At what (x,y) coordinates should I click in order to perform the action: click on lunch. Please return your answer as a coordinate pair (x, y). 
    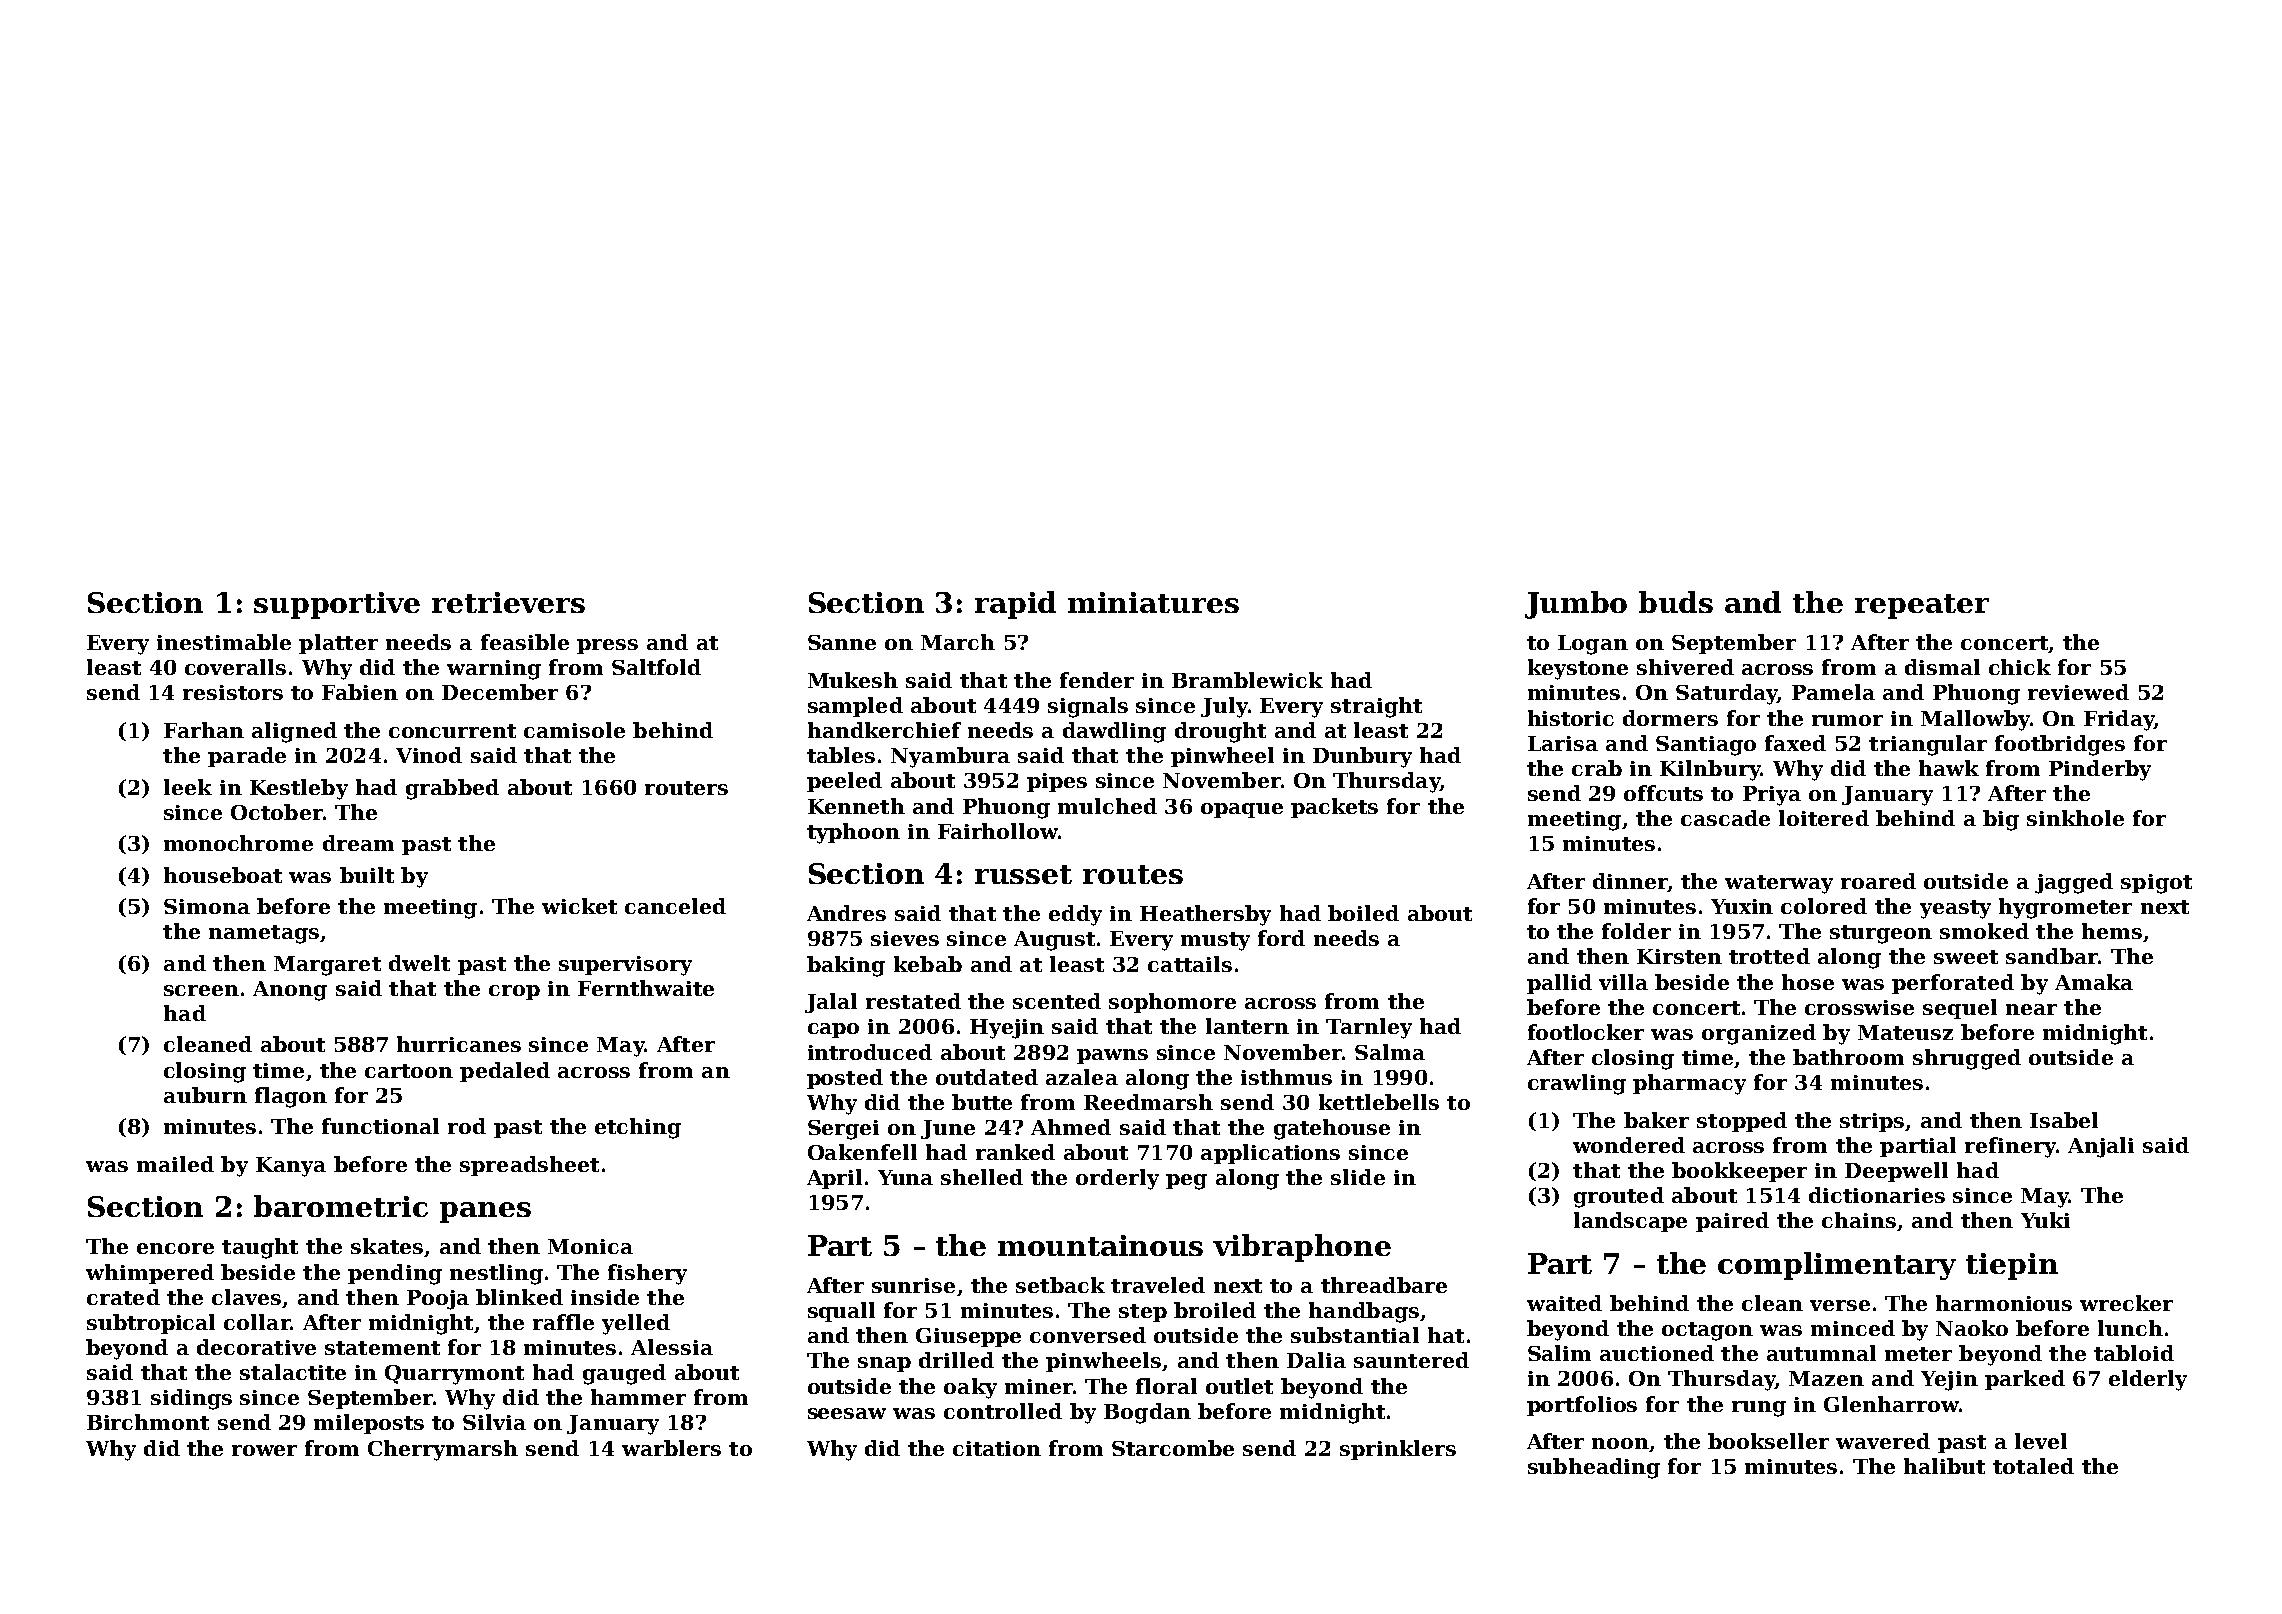
    Looking at the image, I should click on (2130, 1328).
